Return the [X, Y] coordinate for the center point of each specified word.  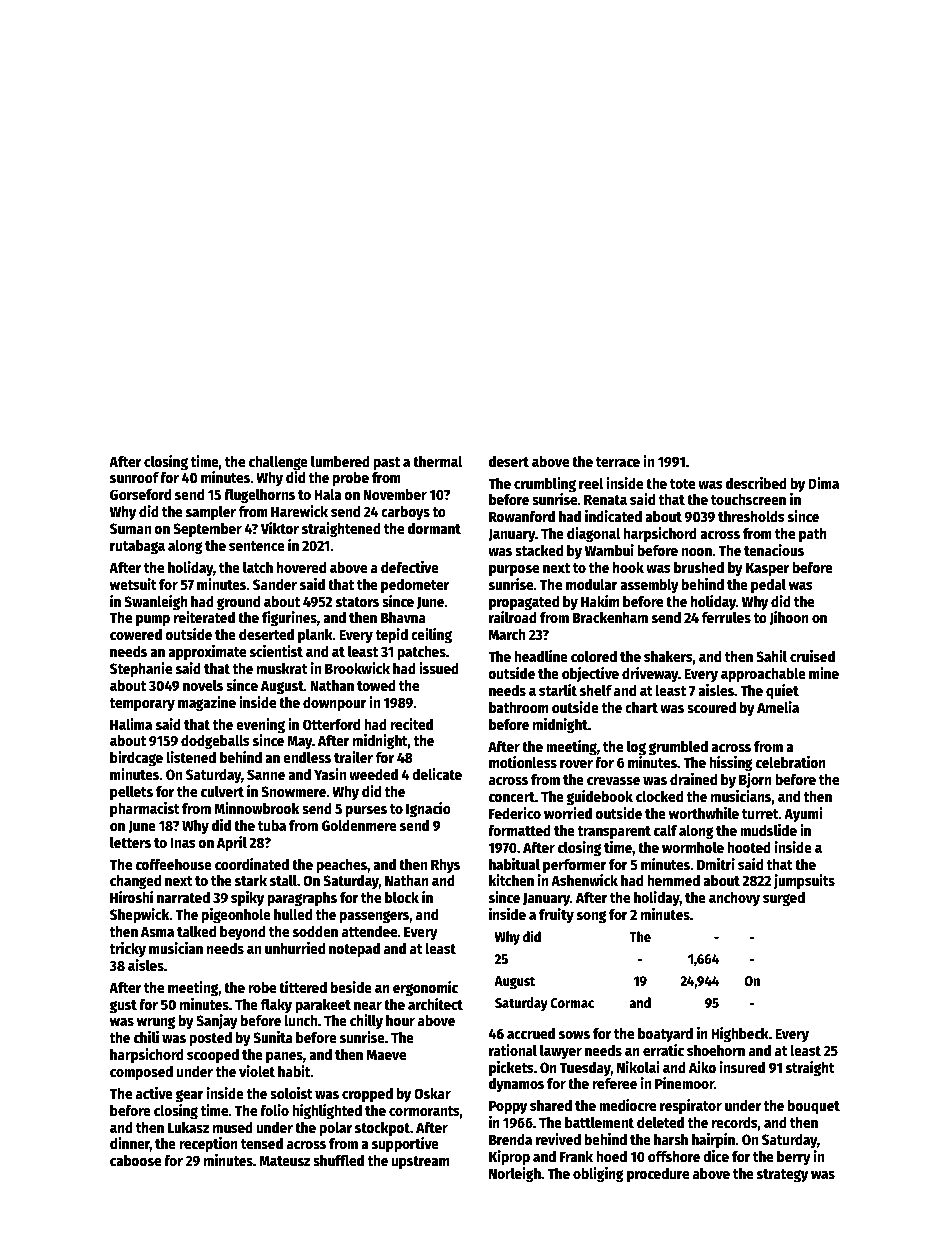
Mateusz [284, 1160]
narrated [183, 897]
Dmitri [716, 864]
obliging [598, 1175]
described [756, 483]
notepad [354, 950]
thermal [437, 461]
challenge [278, 463]
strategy [782, 1176]
